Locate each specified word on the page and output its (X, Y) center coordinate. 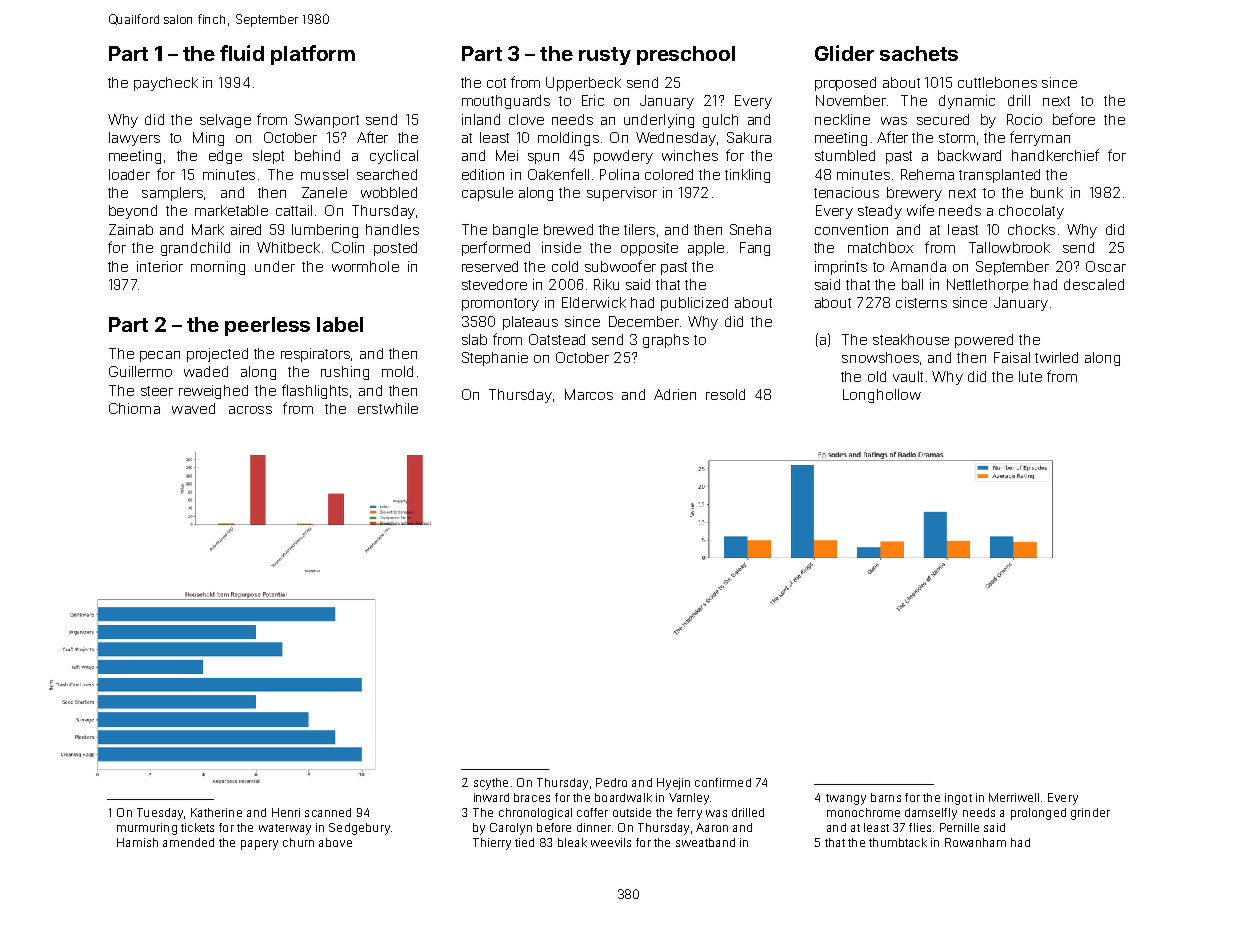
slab (474, 339)
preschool (686, 55)
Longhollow (882, 396)
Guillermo (140, 371)
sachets (919, 53)
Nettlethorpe (987, 286)
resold (725, 394)
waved (193, 408)
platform (313, 55)
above (335, 842)
